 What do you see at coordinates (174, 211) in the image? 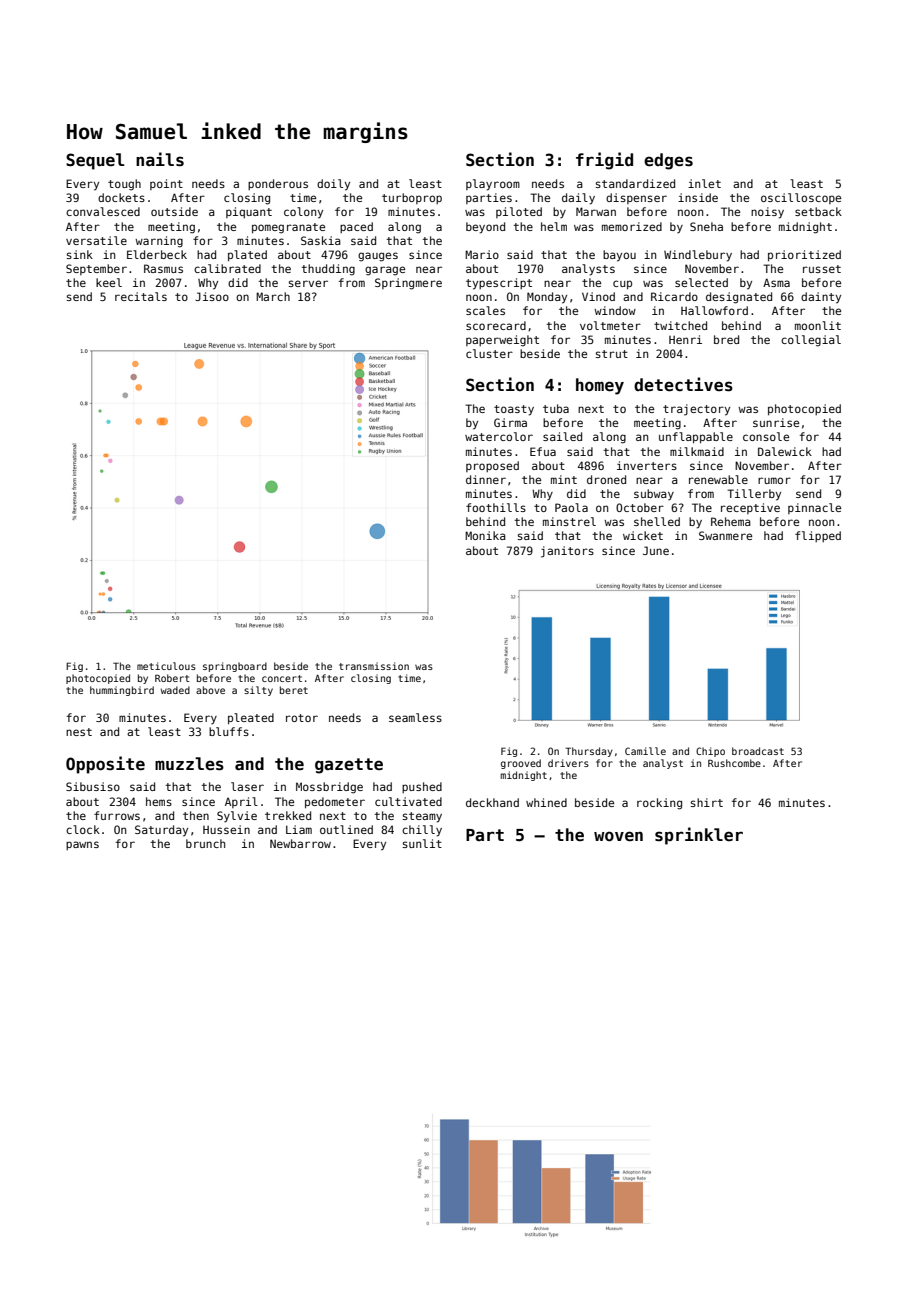
I see `outside` at bounding box center [174, 211].
